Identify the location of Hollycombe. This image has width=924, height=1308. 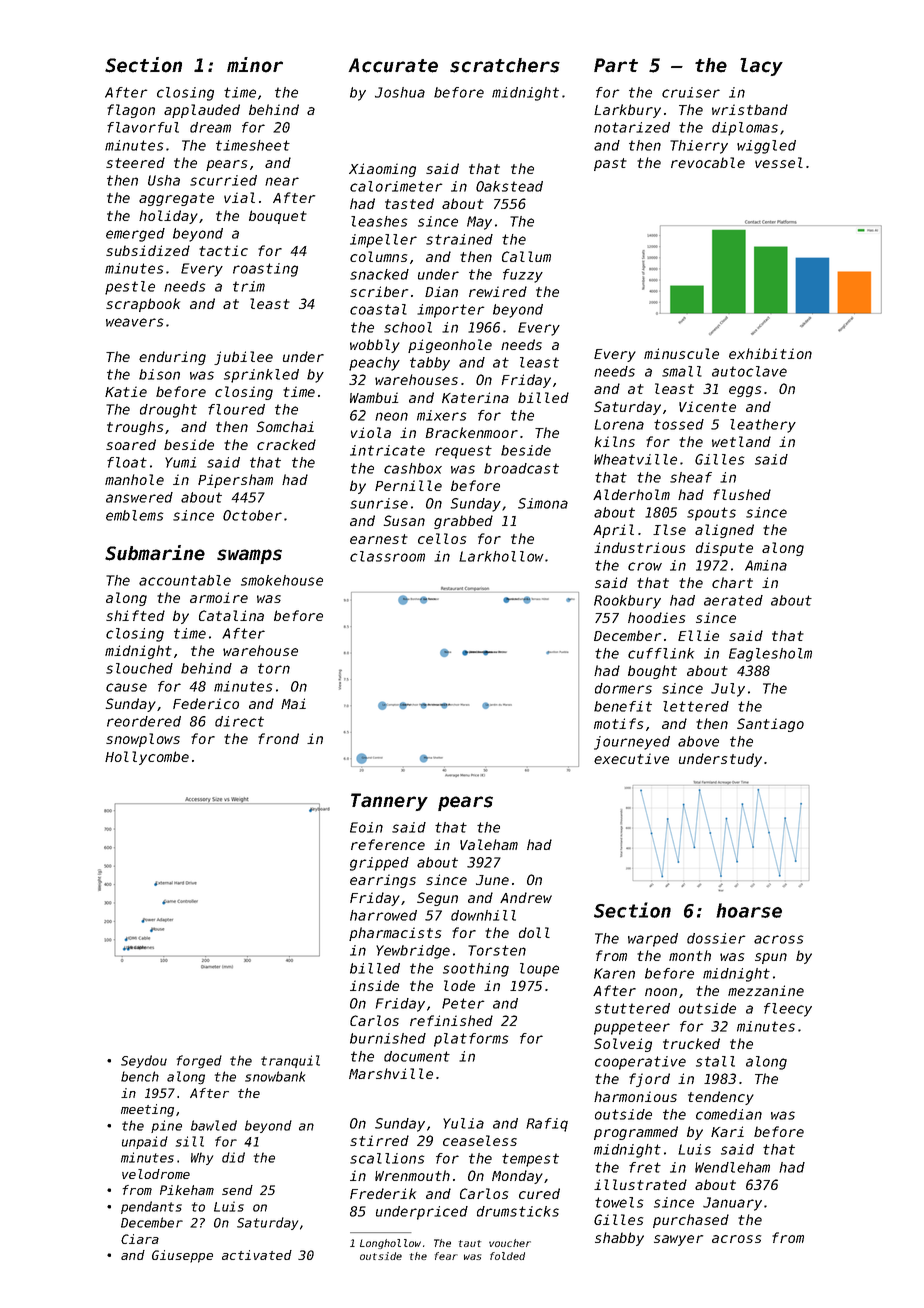
(147, 758).
